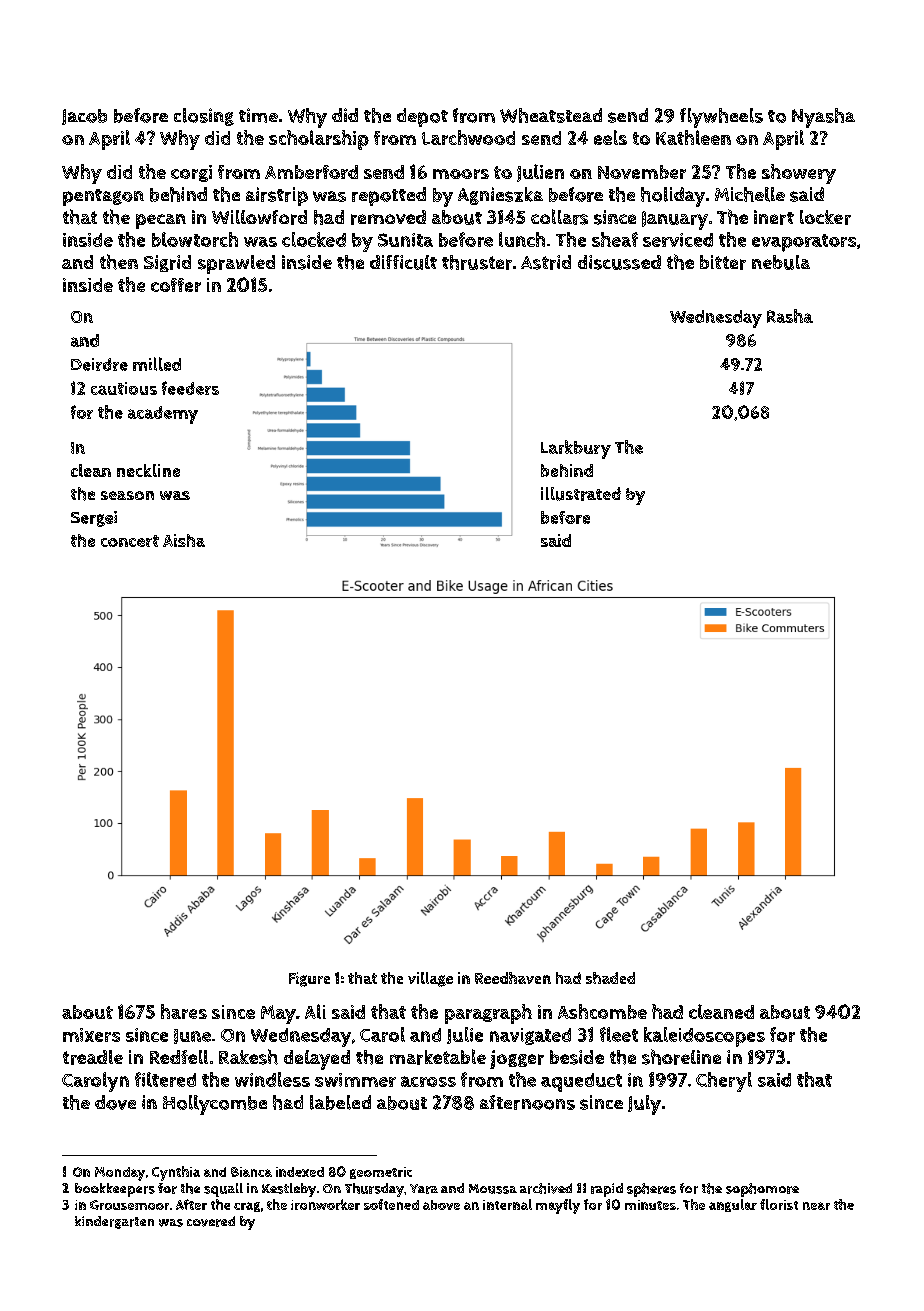  What do you see at coordinates (84, 117) in the document?
I see `Jacob` at bounding box center [84, 117].
